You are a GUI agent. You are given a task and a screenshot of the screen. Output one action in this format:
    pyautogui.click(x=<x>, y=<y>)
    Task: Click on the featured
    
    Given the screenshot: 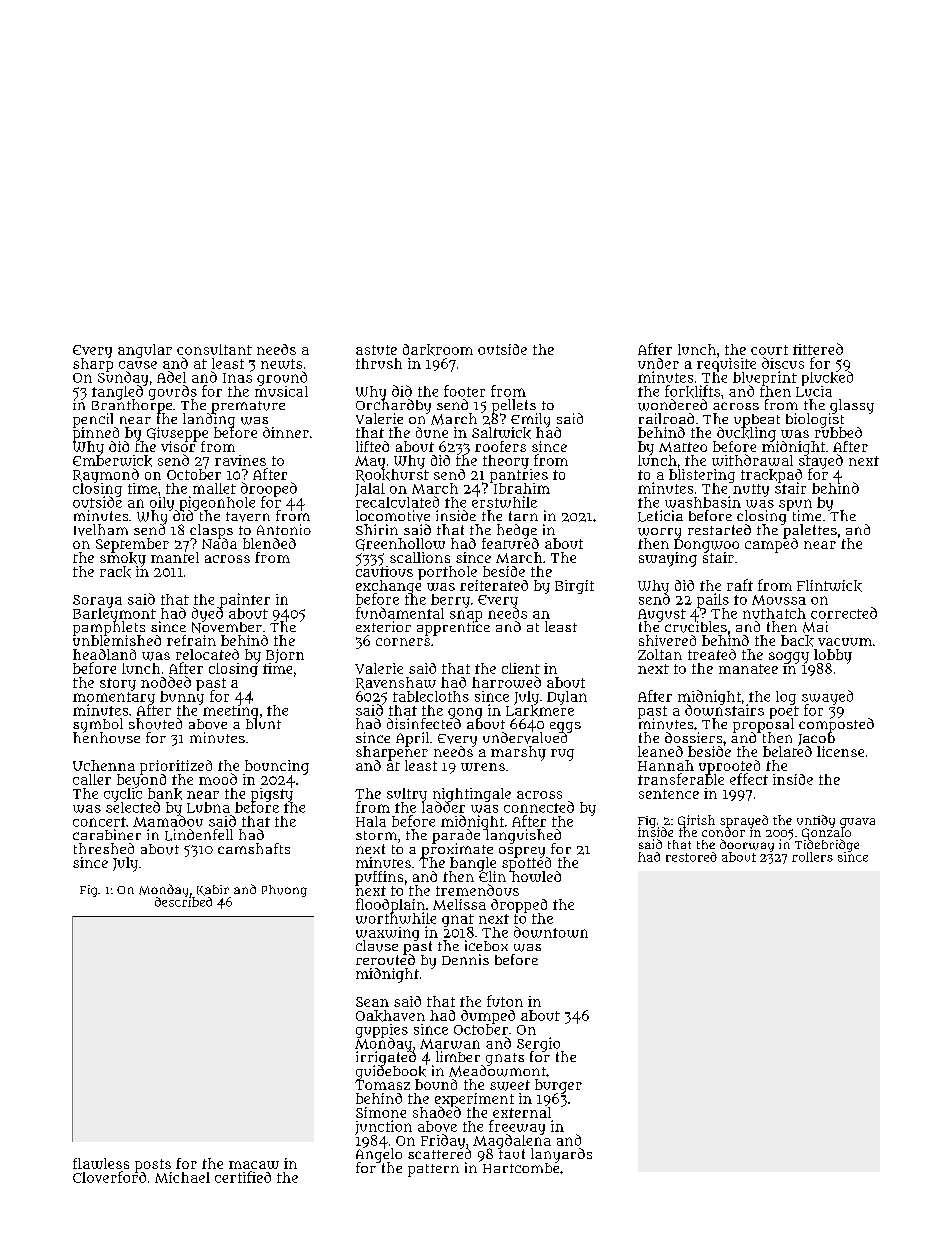 What is the action you would take?
    pyautogui.click(x=510, y=543)
